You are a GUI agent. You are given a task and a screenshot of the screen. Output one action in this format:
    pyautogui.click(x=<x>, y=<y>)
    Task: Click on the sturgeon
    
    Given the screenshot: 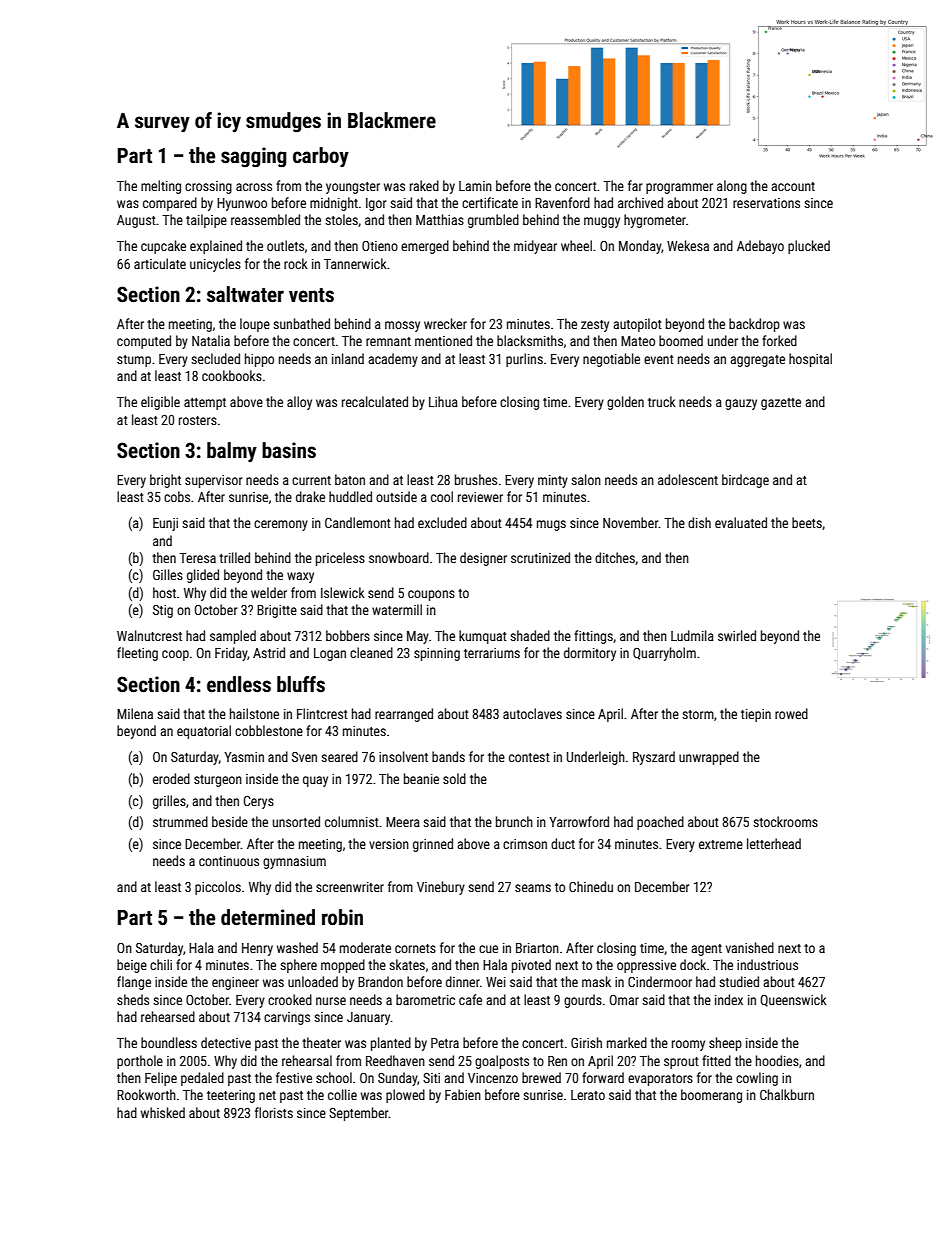 What is the action you would take?
    pyautogui.click(x=218, y=781)
